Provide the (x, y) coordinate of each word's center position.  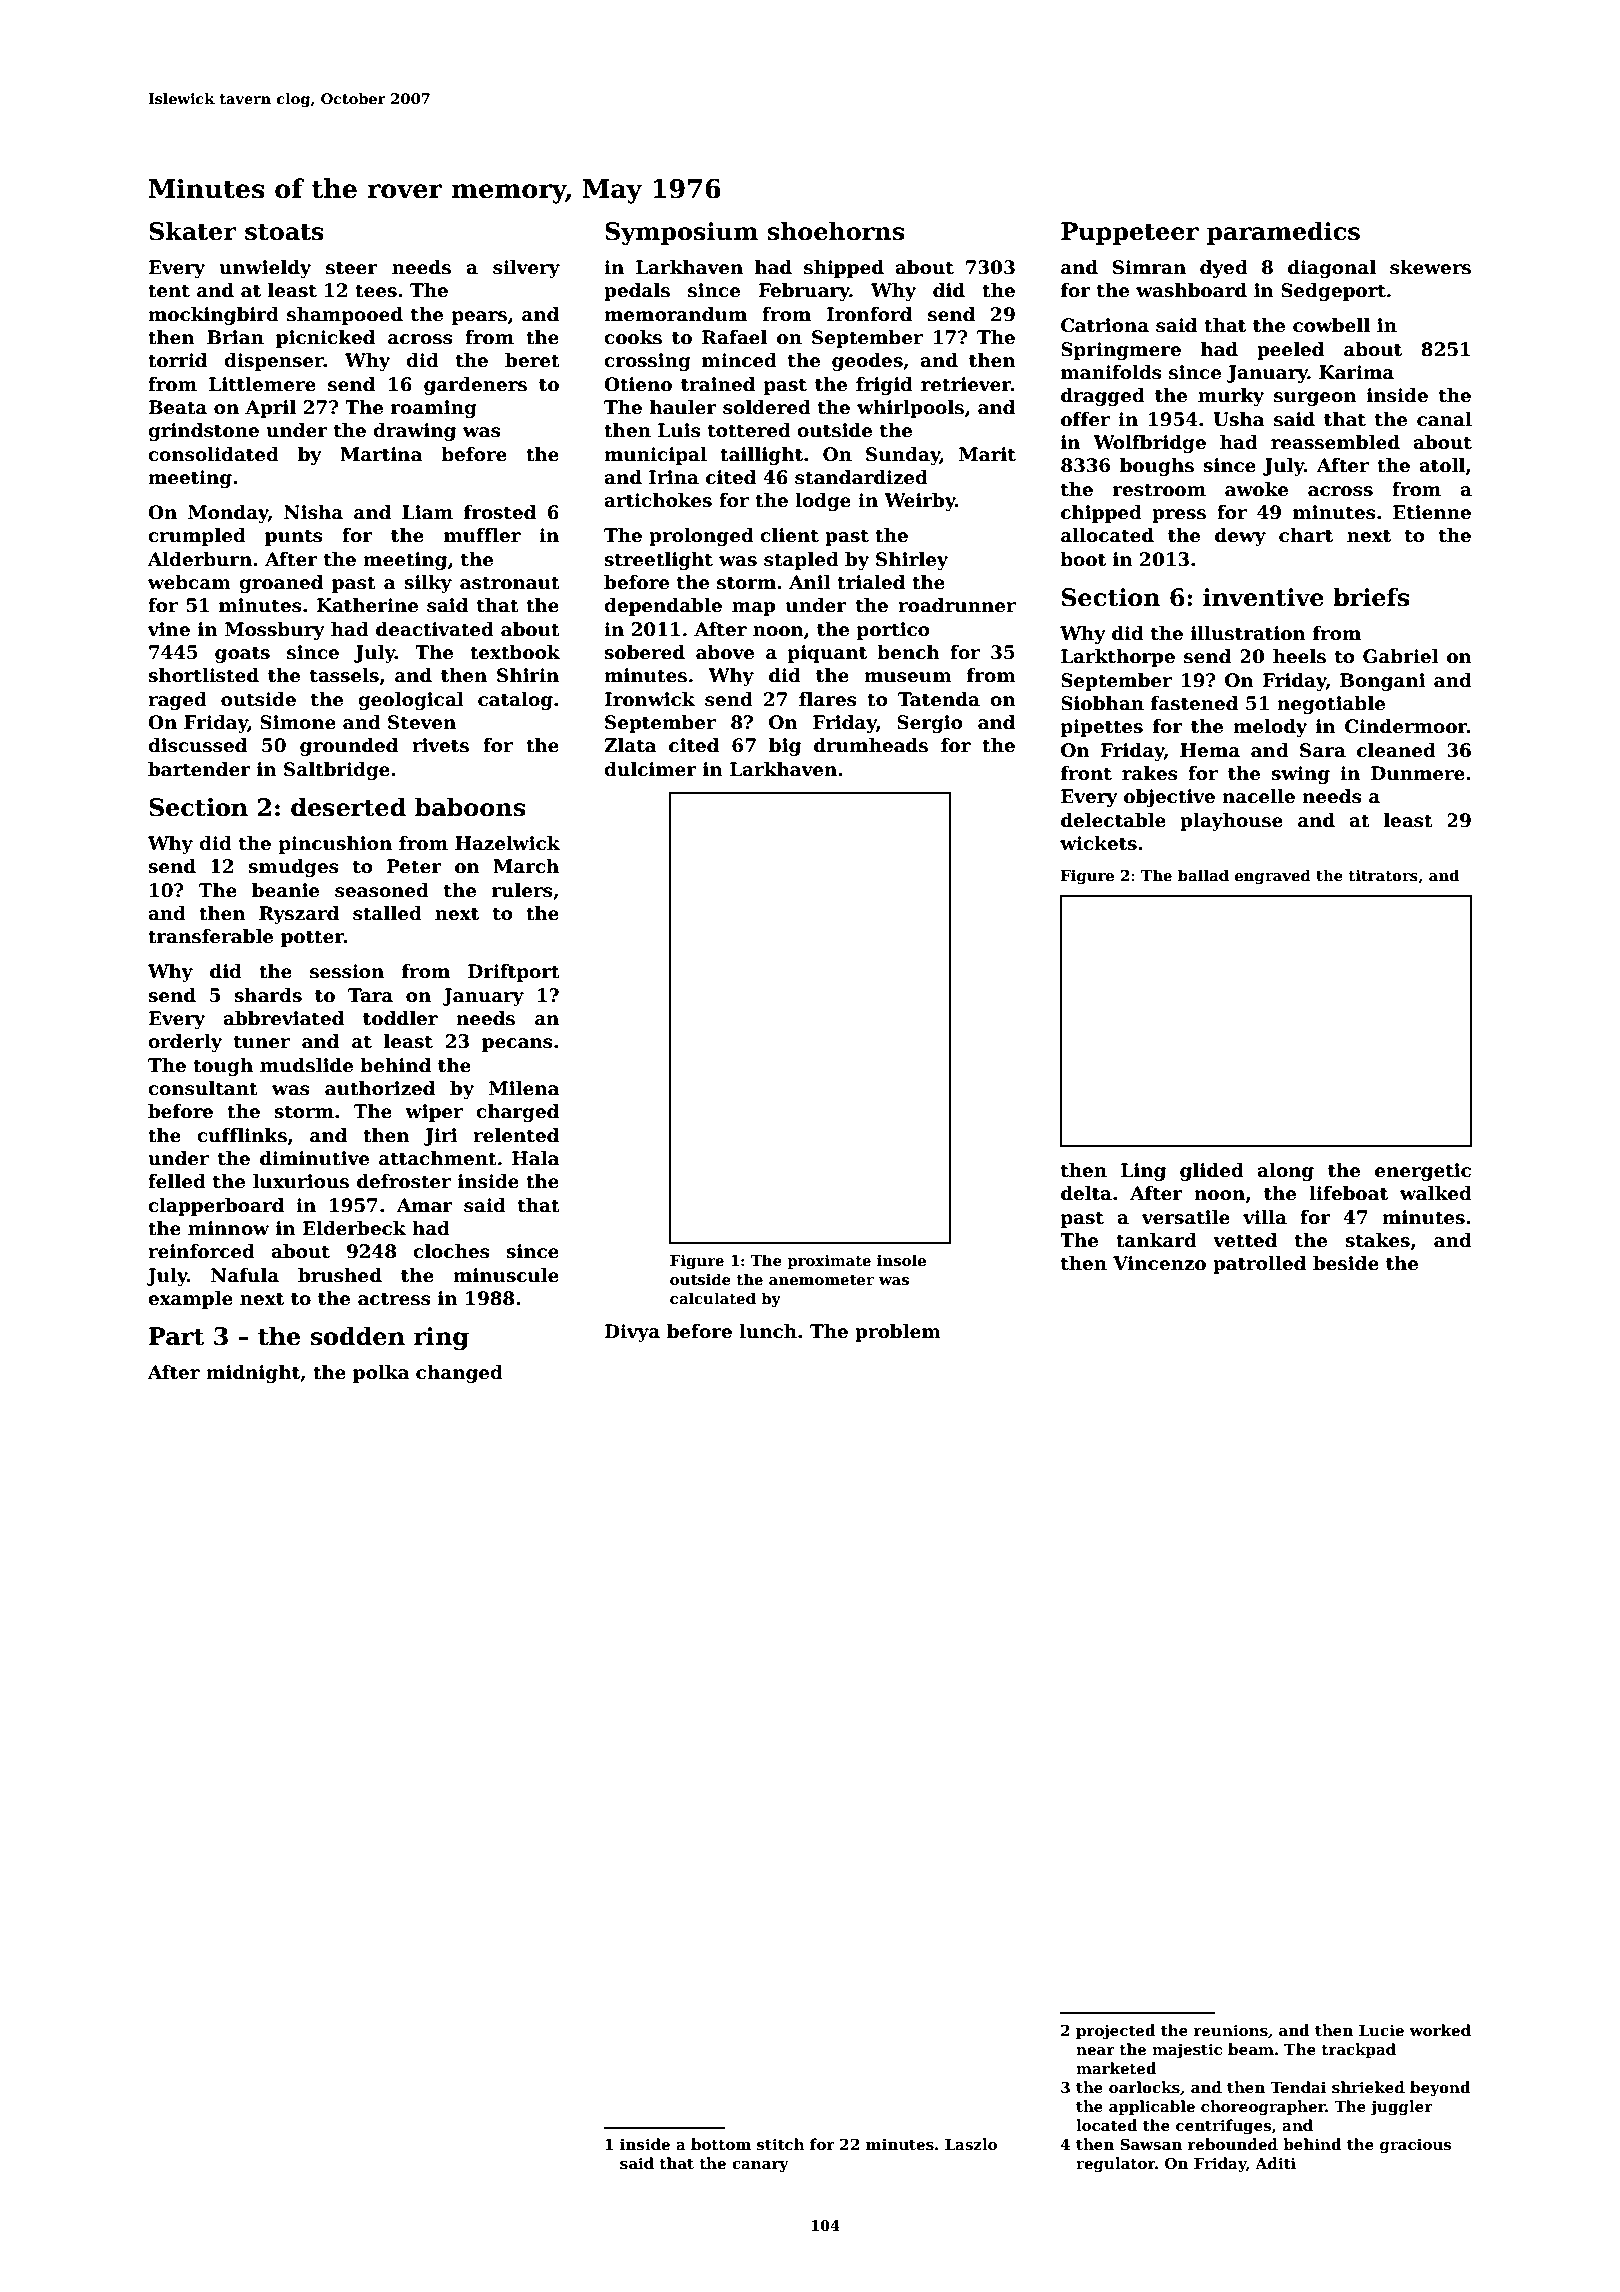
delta (1086, 1193)
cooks (633, 337)
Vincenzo (1159, 1263)
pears (479, 318)
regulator (1115, 2165)
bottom (721, 2144)
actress (394, 1299)
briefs (1371, 597)
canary (760, 2167)
